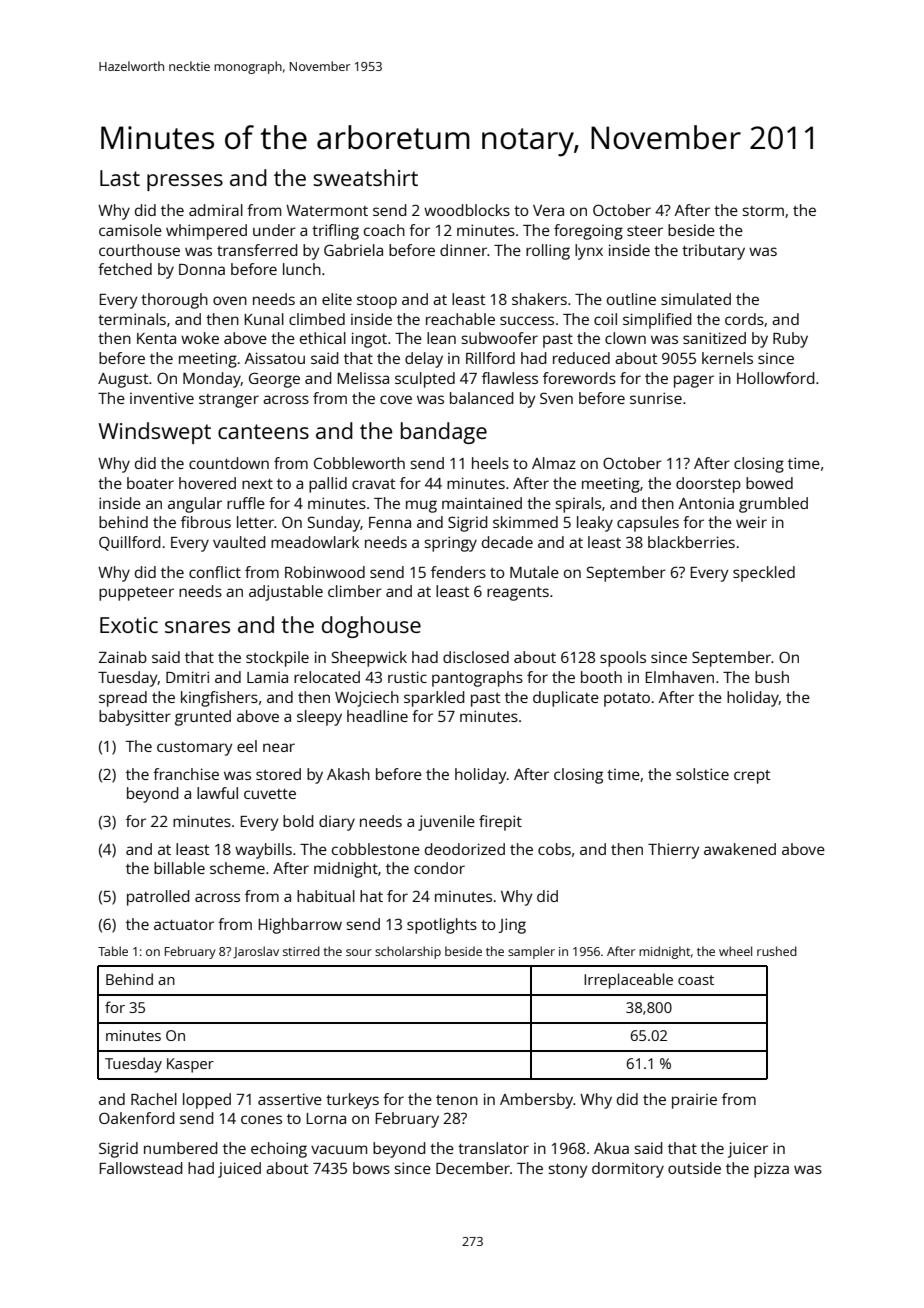  I want to click on conflict, so click(215, 572).
